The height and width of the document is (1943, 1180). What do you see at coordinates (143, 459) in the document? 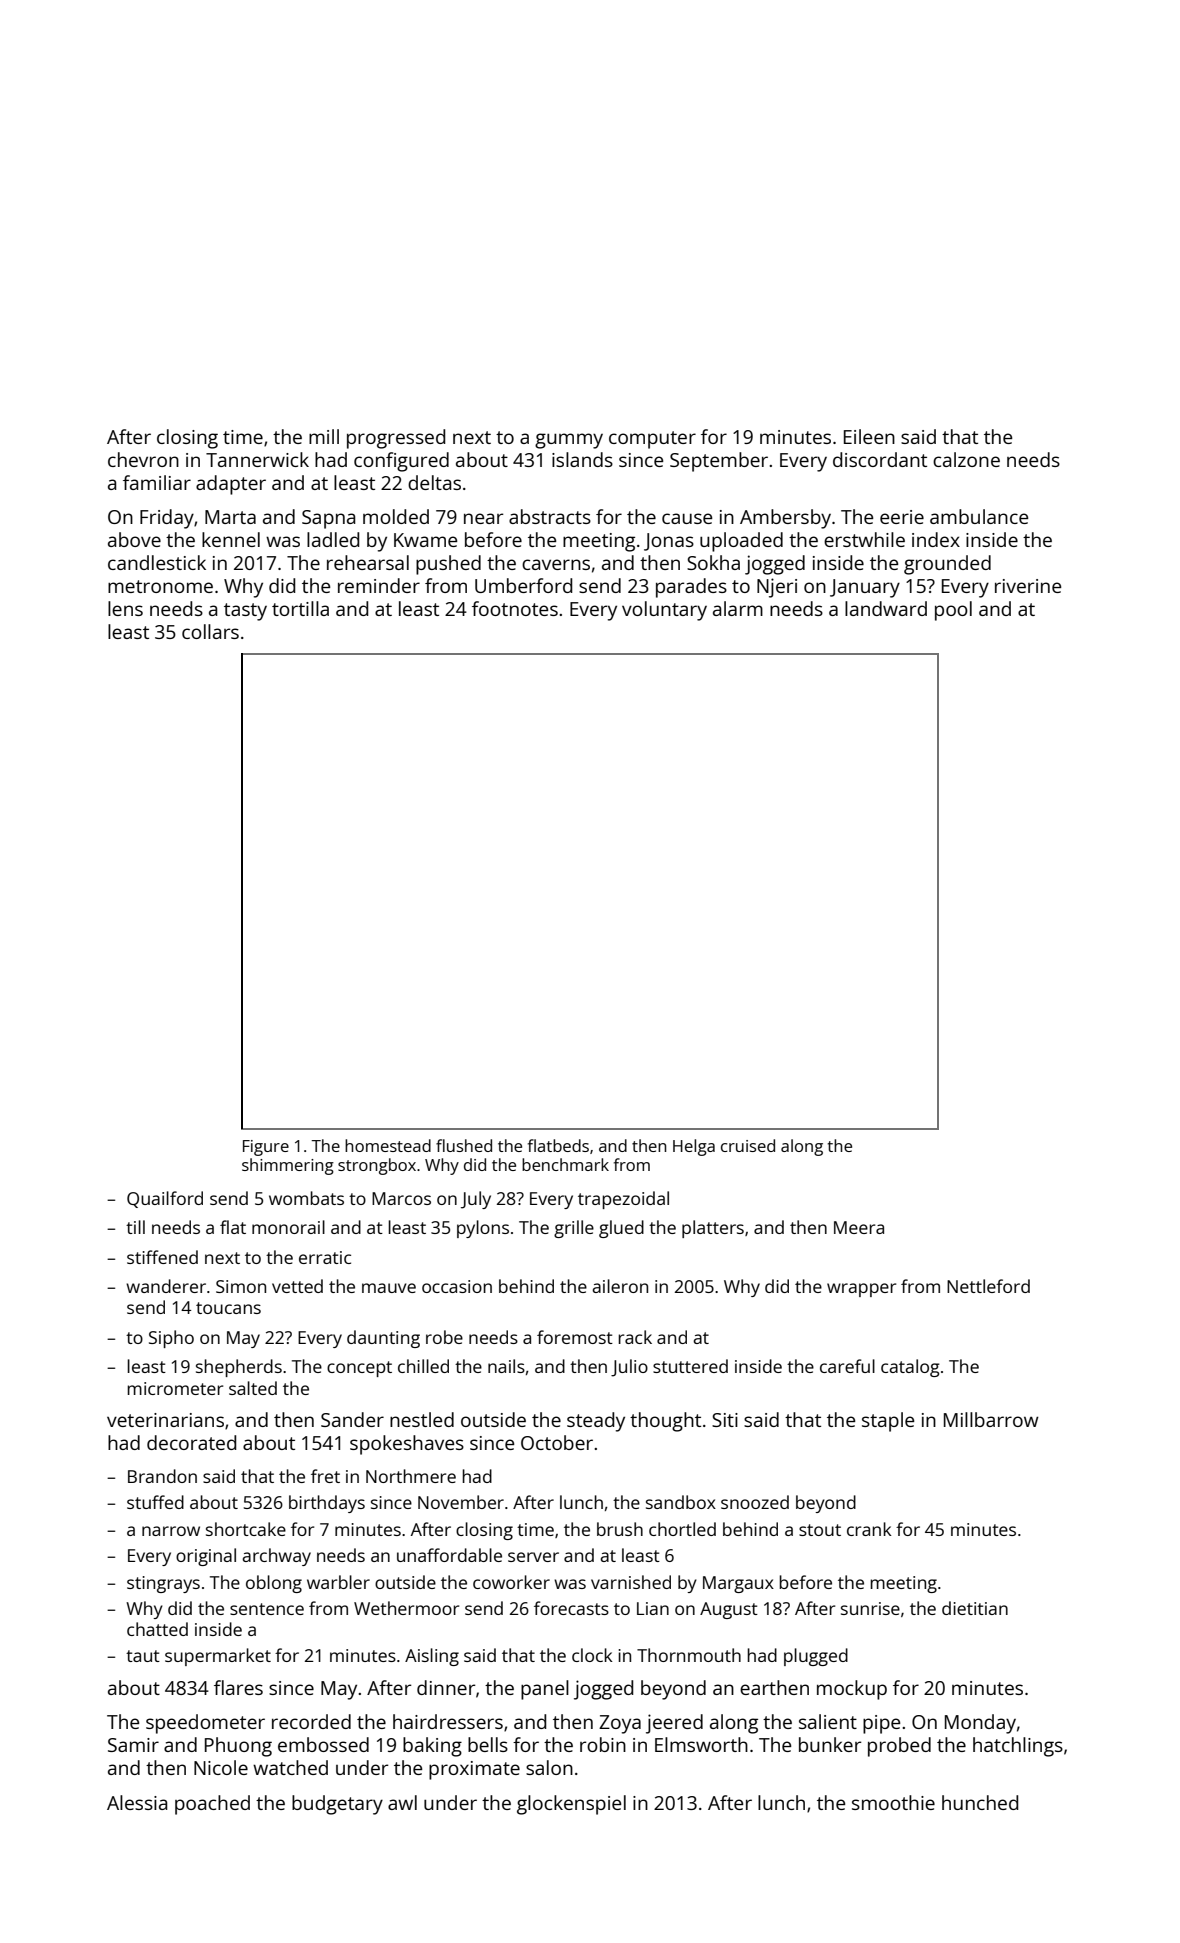
I see `chevron` at bounding box center [143, 459].
